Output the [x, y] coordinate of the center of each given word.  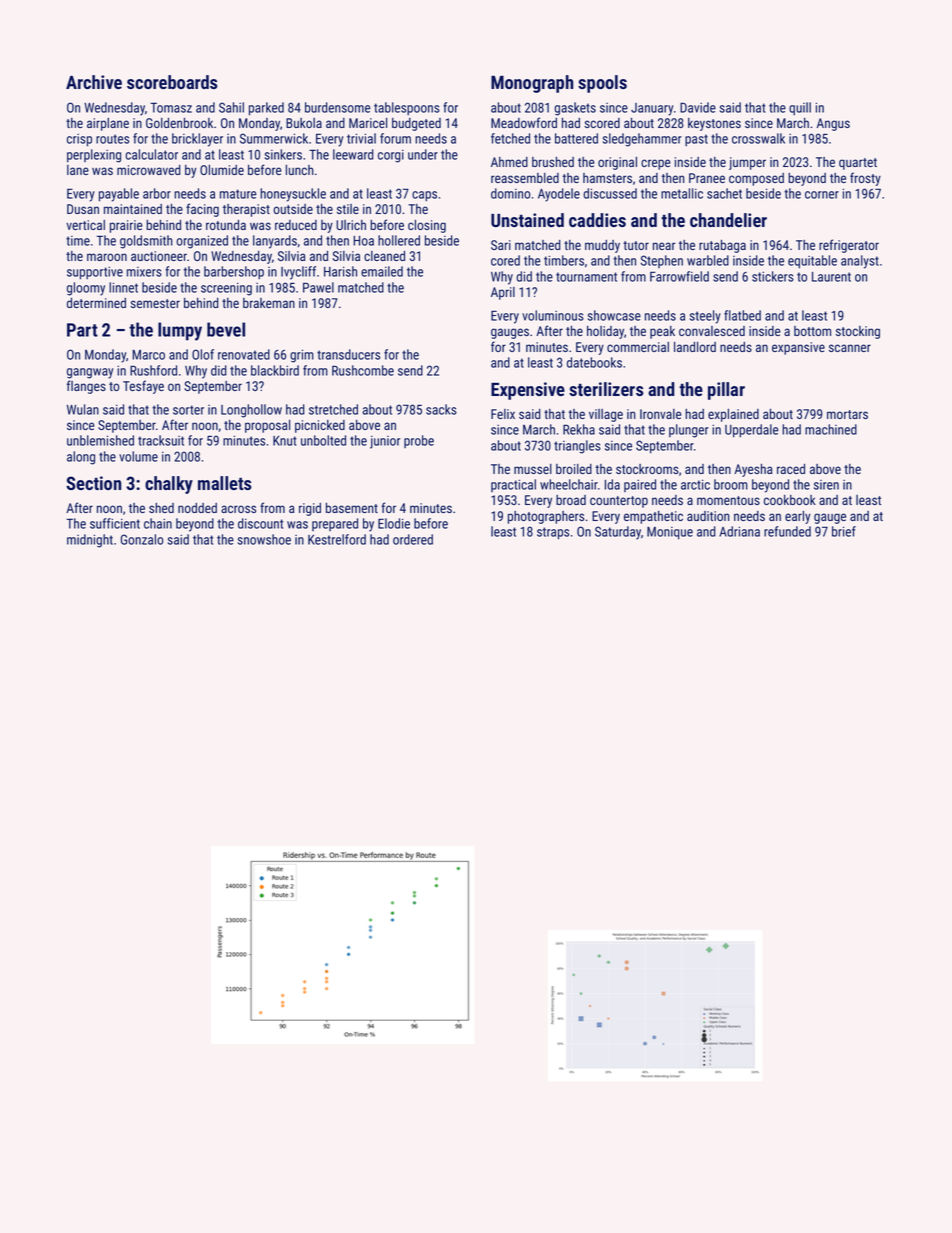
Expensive [528, 391]
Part [82, 330]
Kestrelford [337, 539]
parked [266, 109]
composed [756, 179]
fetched [510, 138]
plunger [689, 431]
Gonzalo [142, 539]
